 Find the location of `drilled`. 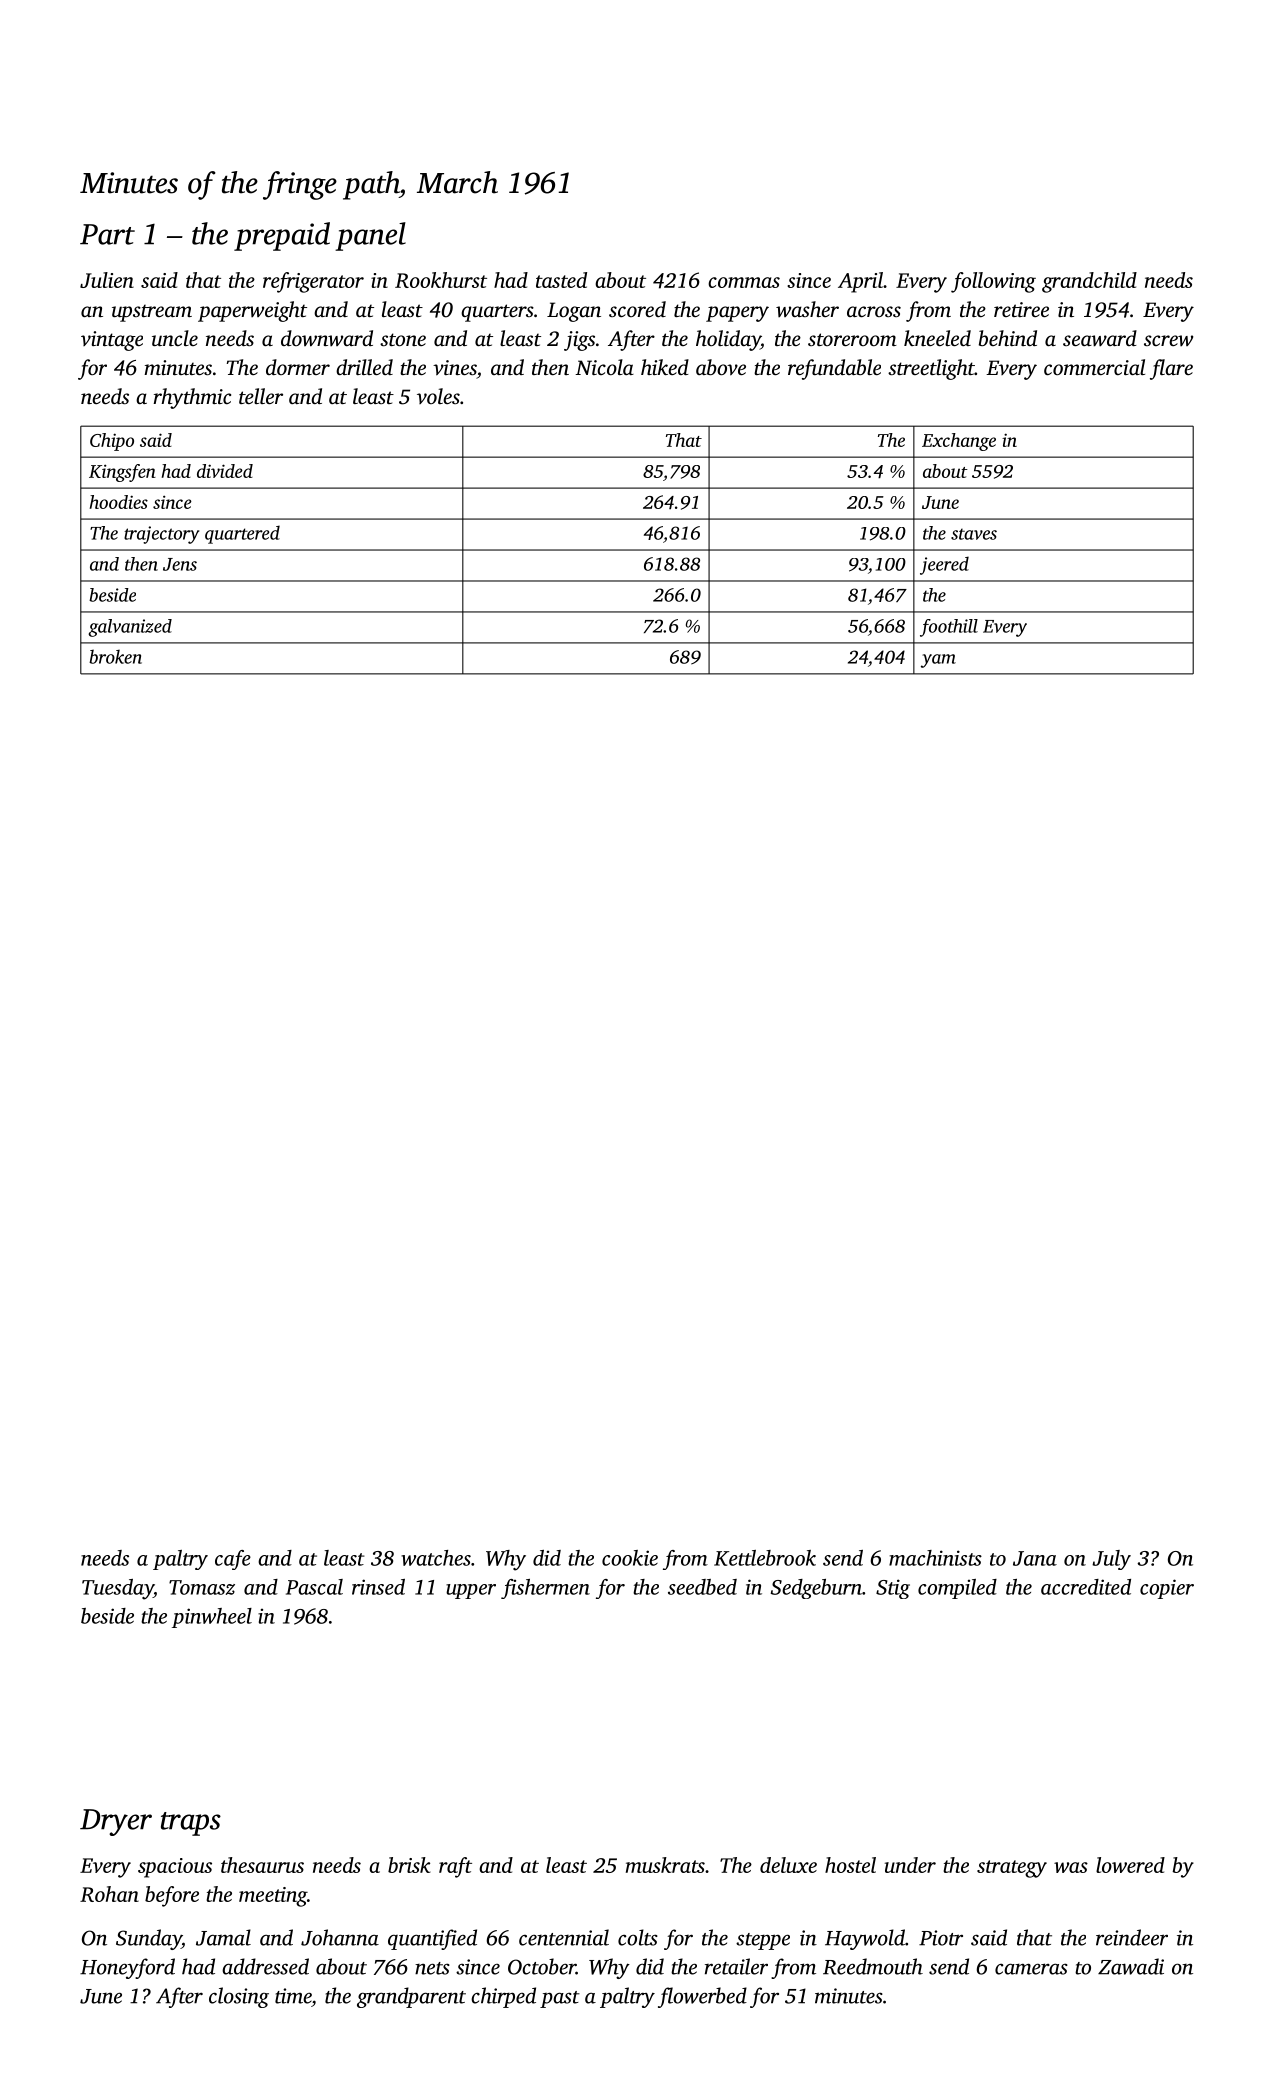

drilled is located at coordinates (364, 367).
